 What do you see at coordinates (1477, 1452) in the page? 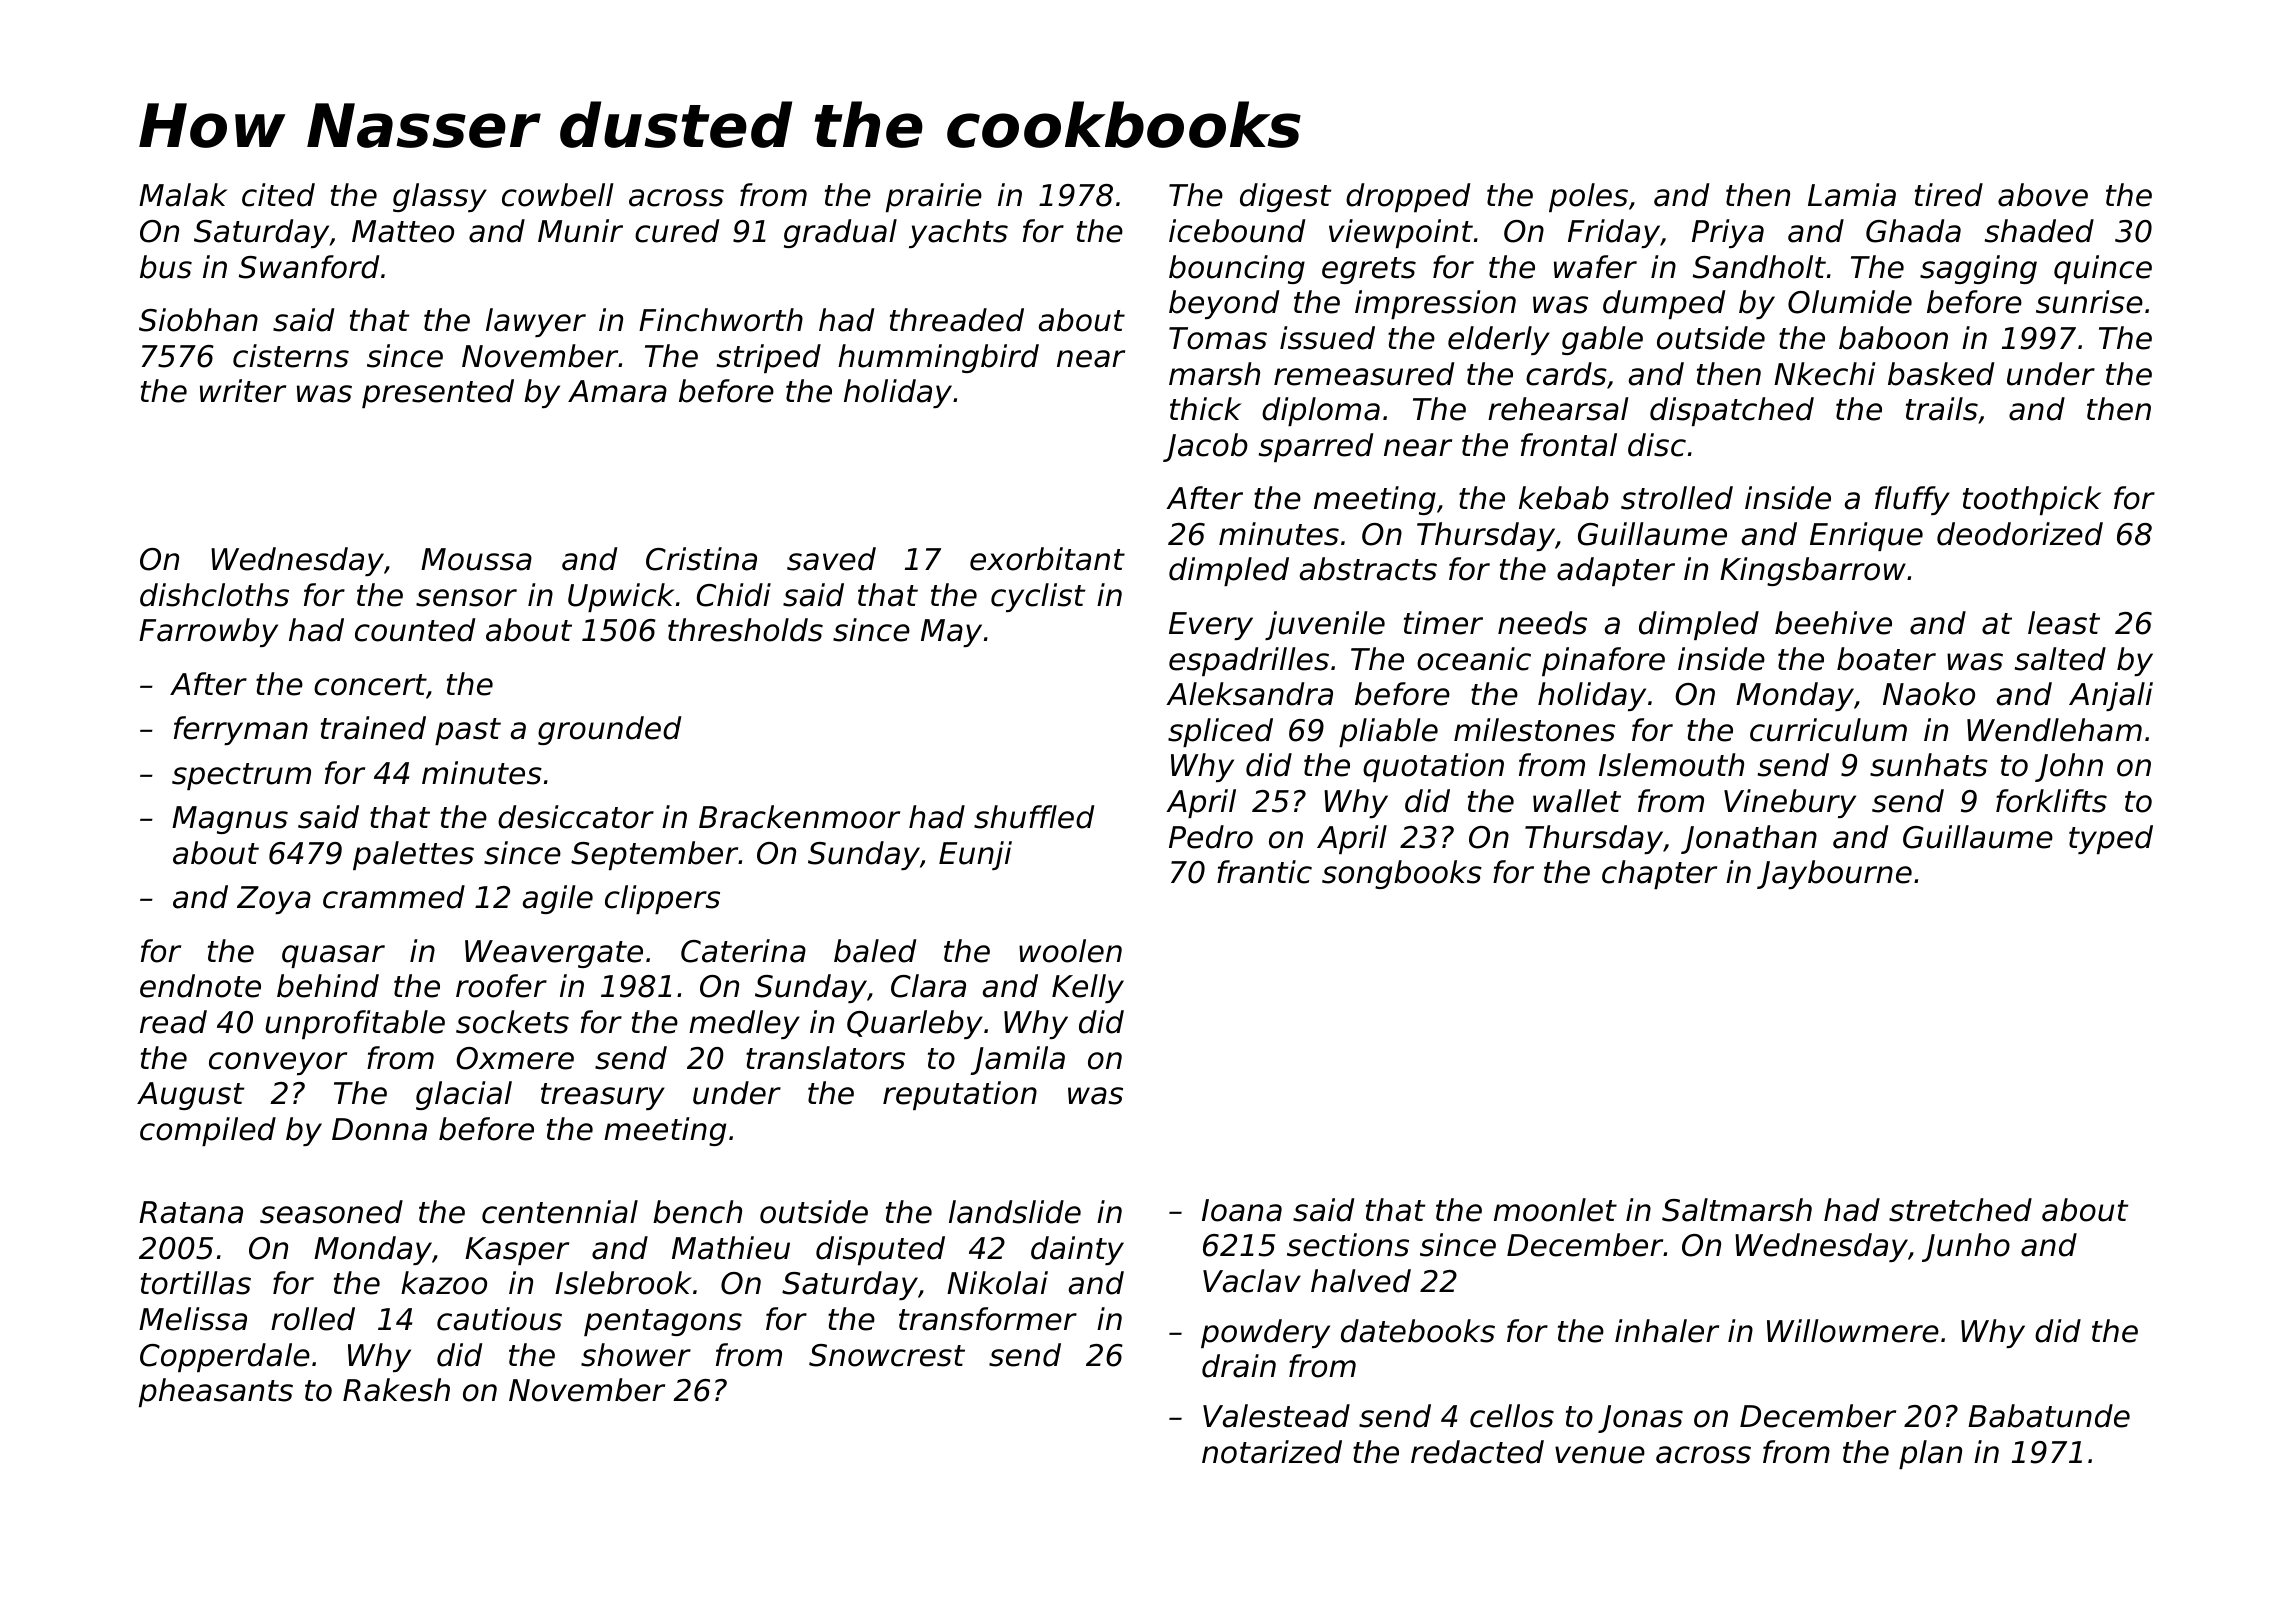
I see `redacted` at bounding box center [1477, 1452].
